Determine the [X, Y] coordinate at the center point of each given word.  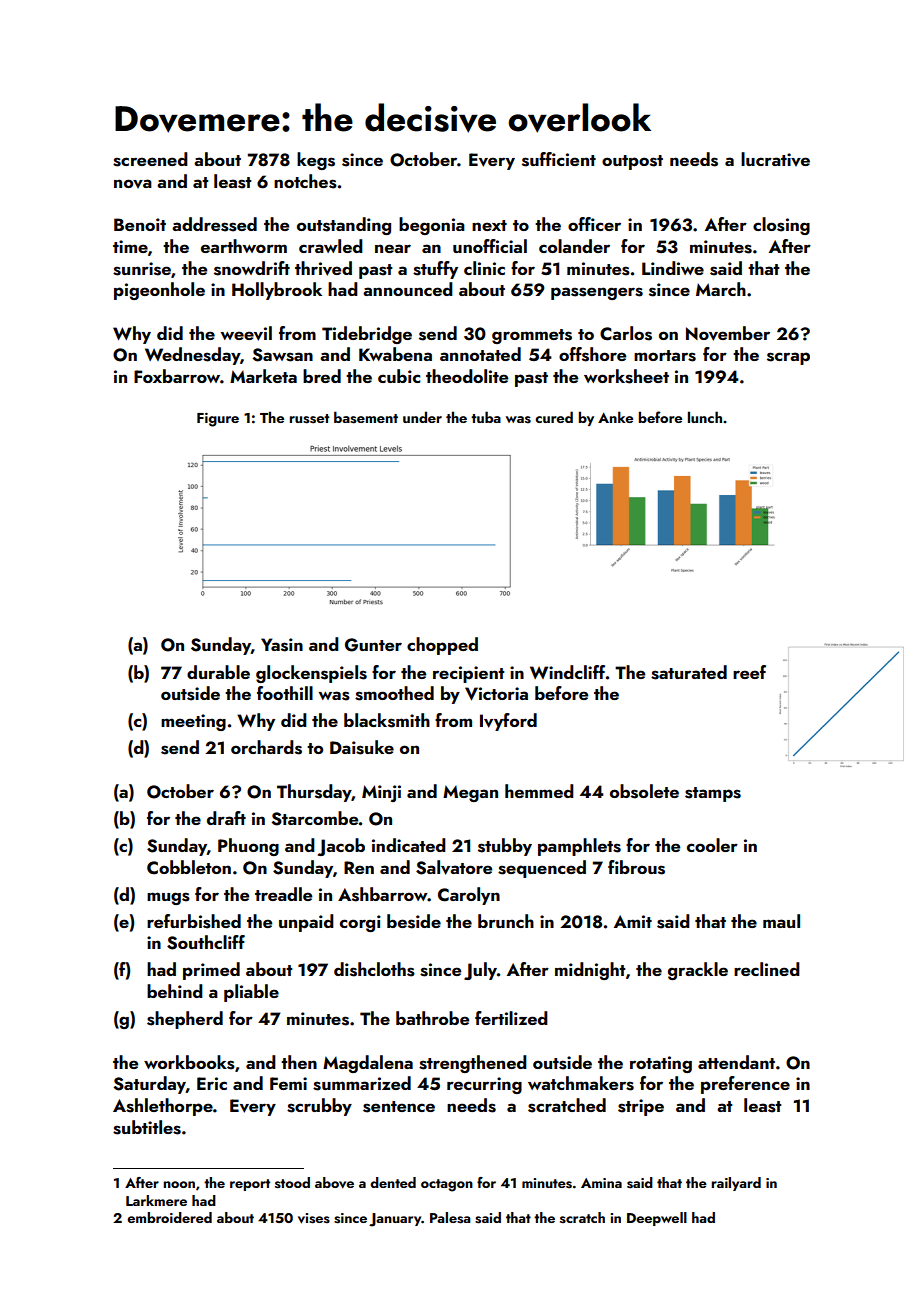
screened [150, 159]
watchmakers [581, 1083]
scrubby [319, 1107]
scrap [788, 358]
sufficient [559, 159]
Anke [615, 417]
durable [218, 672]
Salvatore [454, 867]
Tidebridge [367, 335]
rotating [661, 1064]
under [422, 417]
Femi [288, 1083]
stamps [713, 794]
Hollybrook [277, 291]
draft [226, 818]
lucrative [775, 159]
